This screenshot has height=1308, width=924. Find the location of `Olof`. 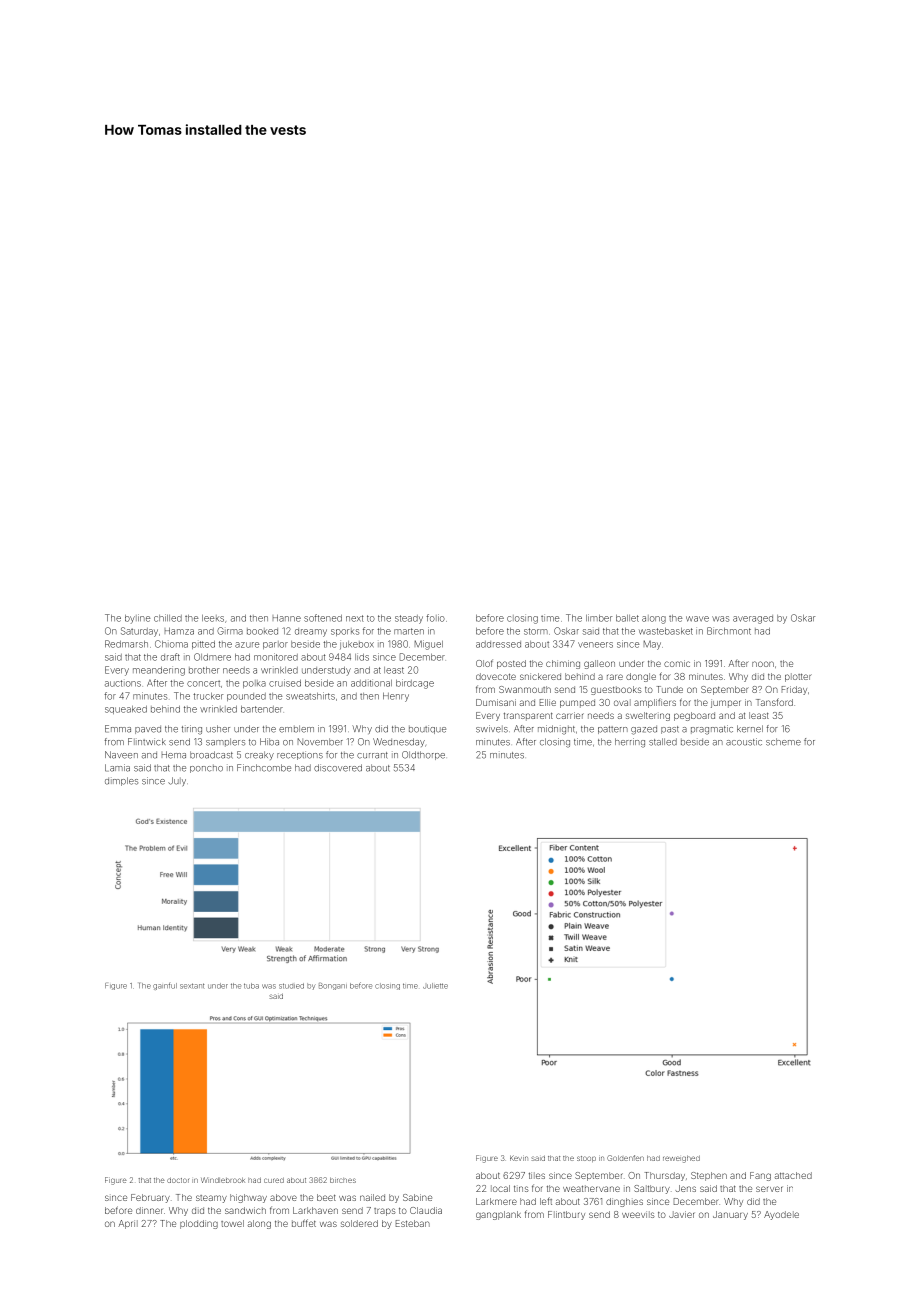

Olof is located at coordinates (484, 663).
